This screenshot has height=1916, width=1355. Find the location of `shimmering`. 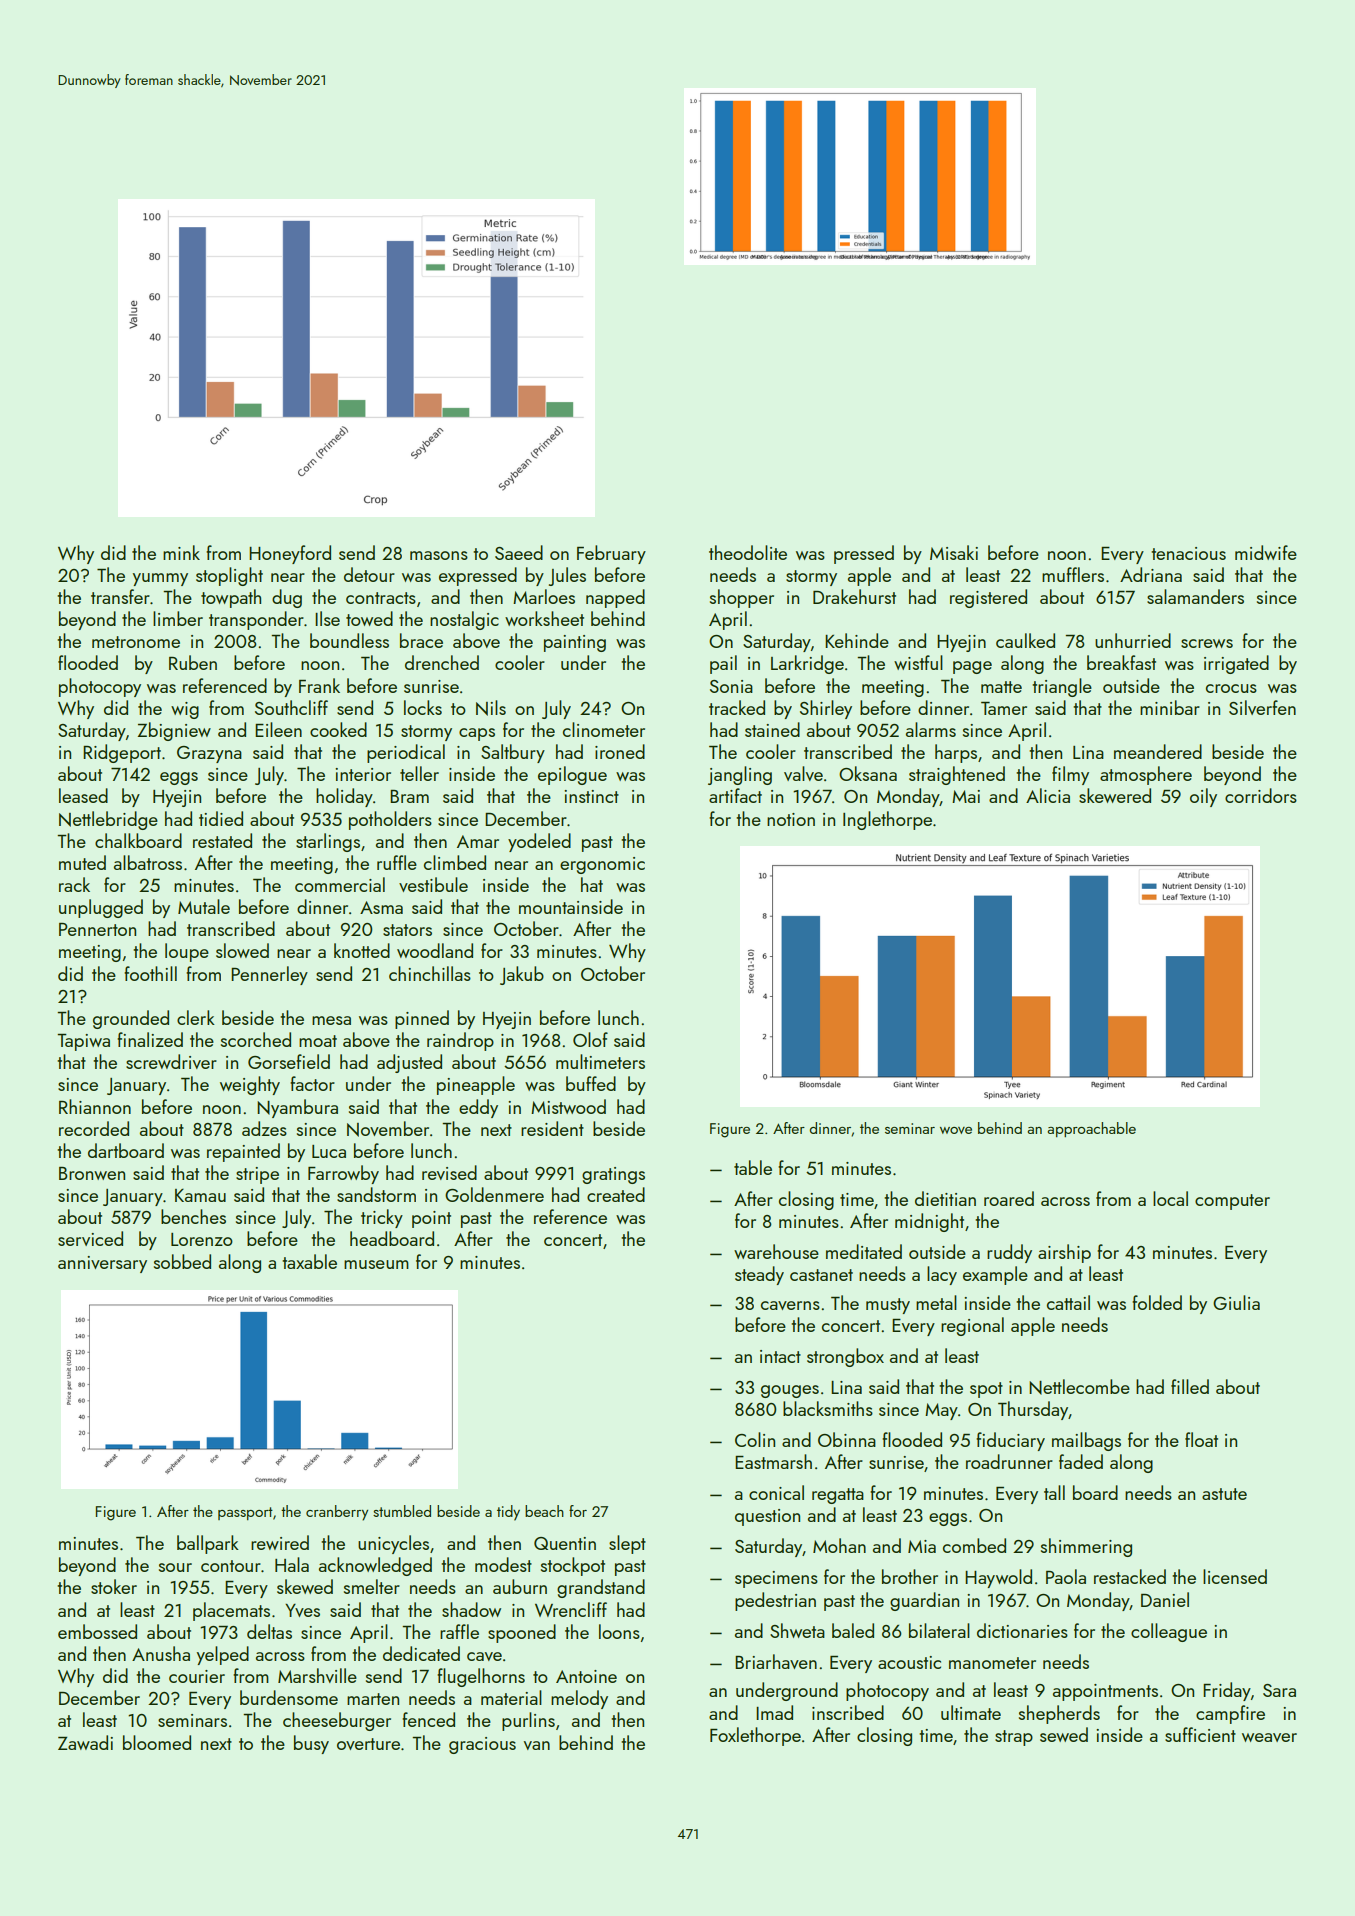

shimmering is located at coordinates (1086, 1547).
